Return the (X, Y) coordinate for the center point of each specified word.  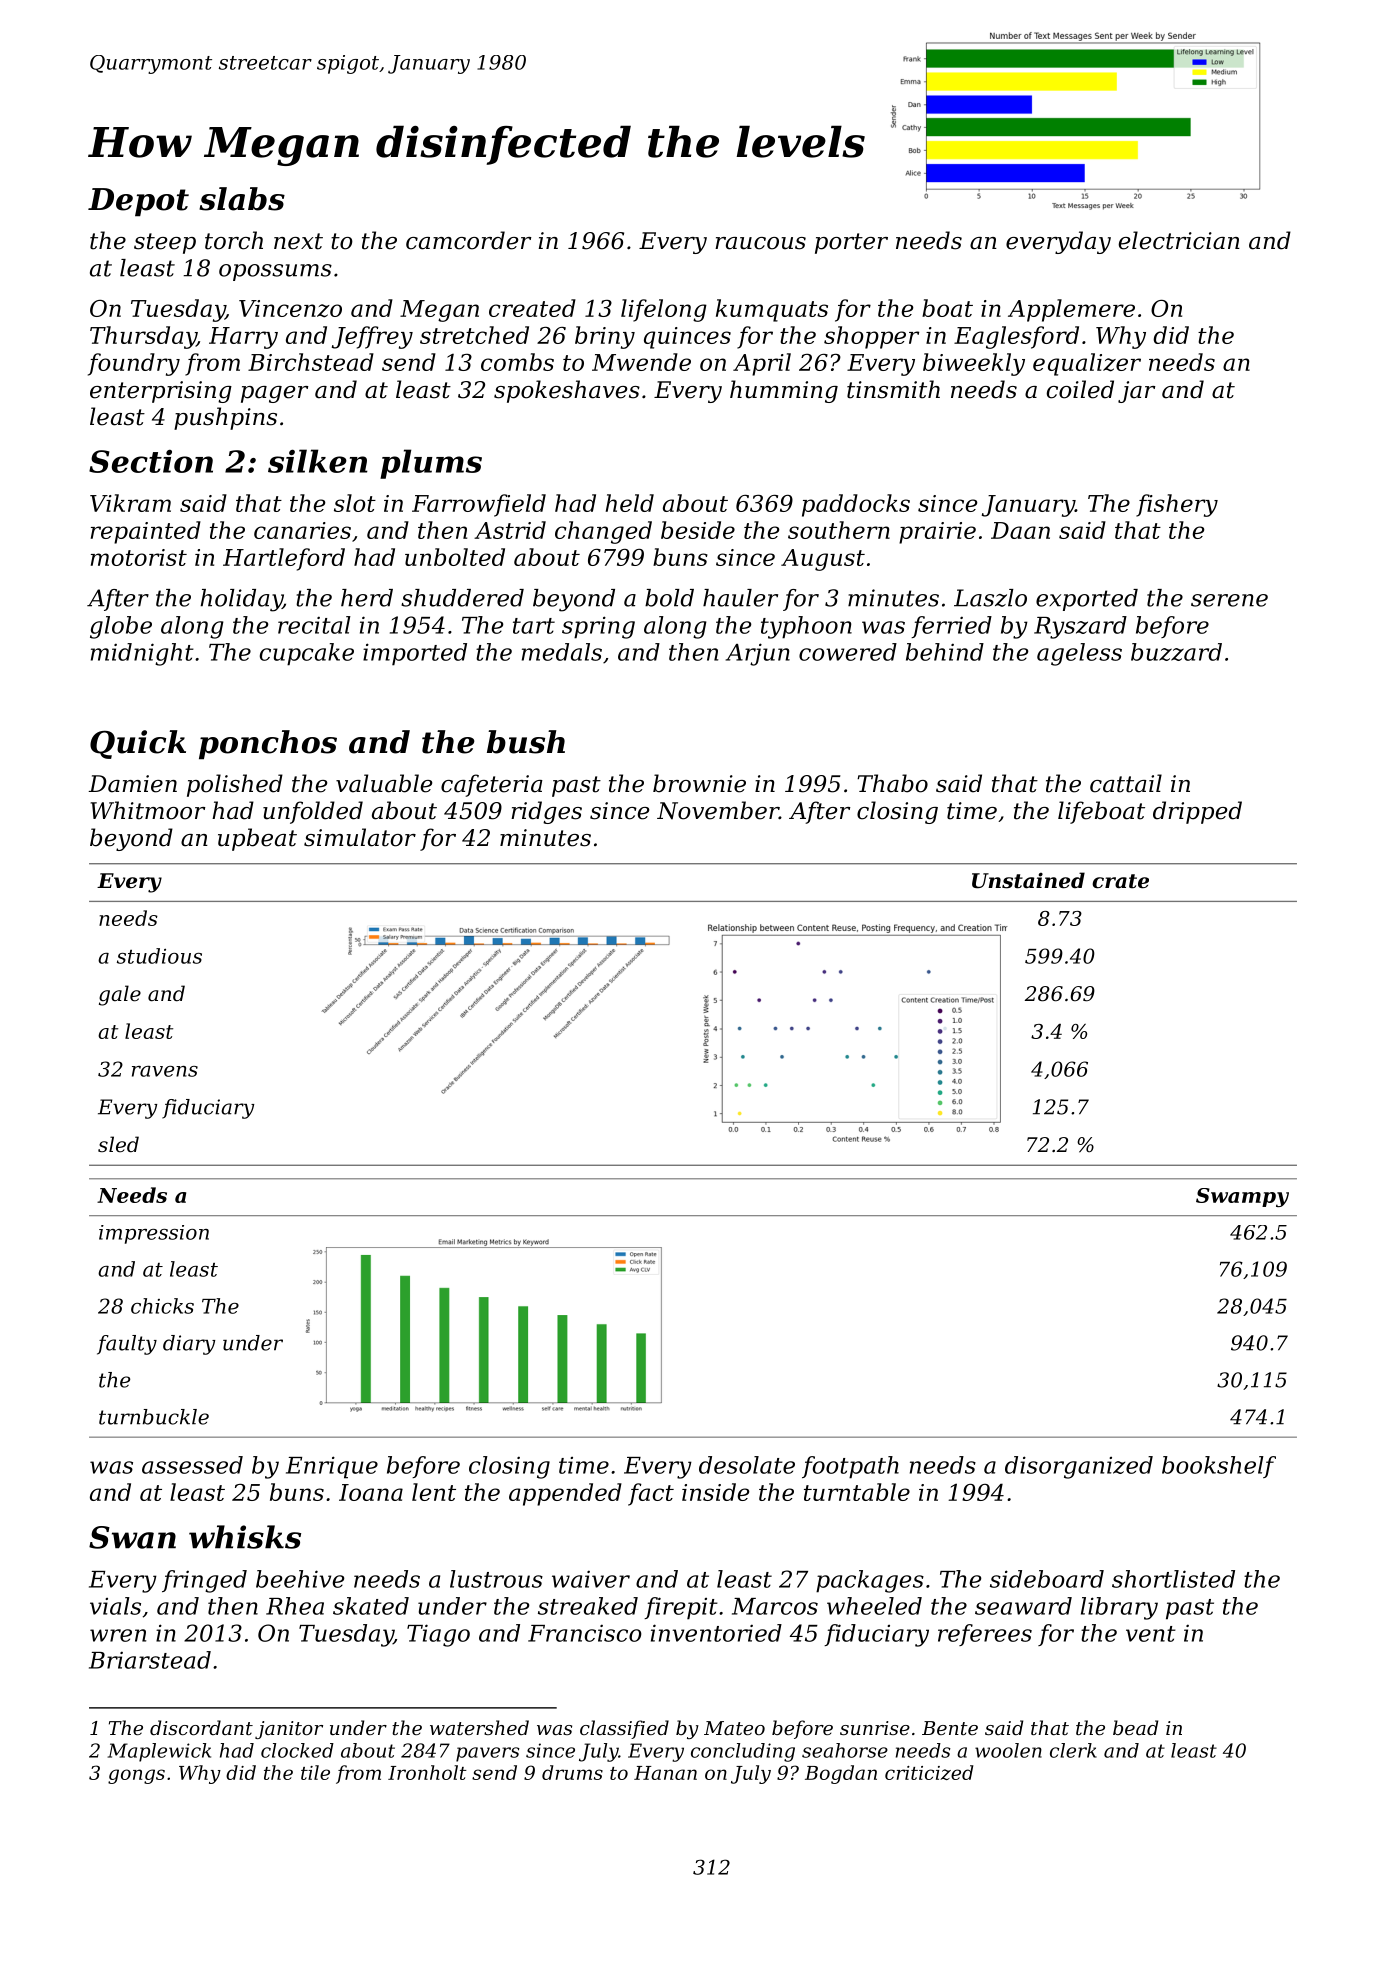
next (298, 241)
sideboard (1047, 1579)
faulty (127, 1345)
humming (784, 391)
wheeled (874, 1606)
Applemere (1071, 310)
